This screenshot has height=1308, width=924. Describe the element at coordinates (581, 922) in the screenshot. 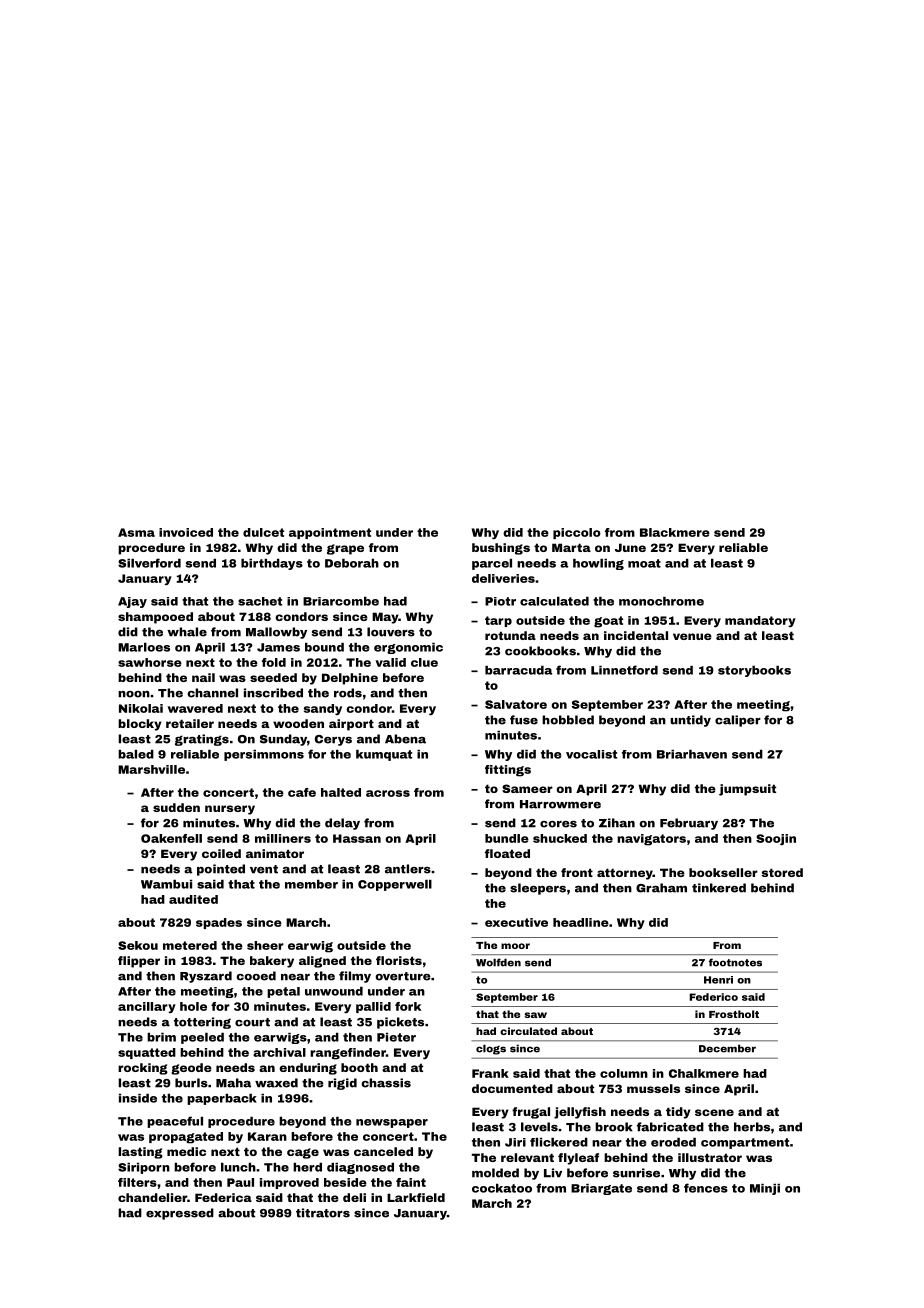

I see `headline` at that location.
